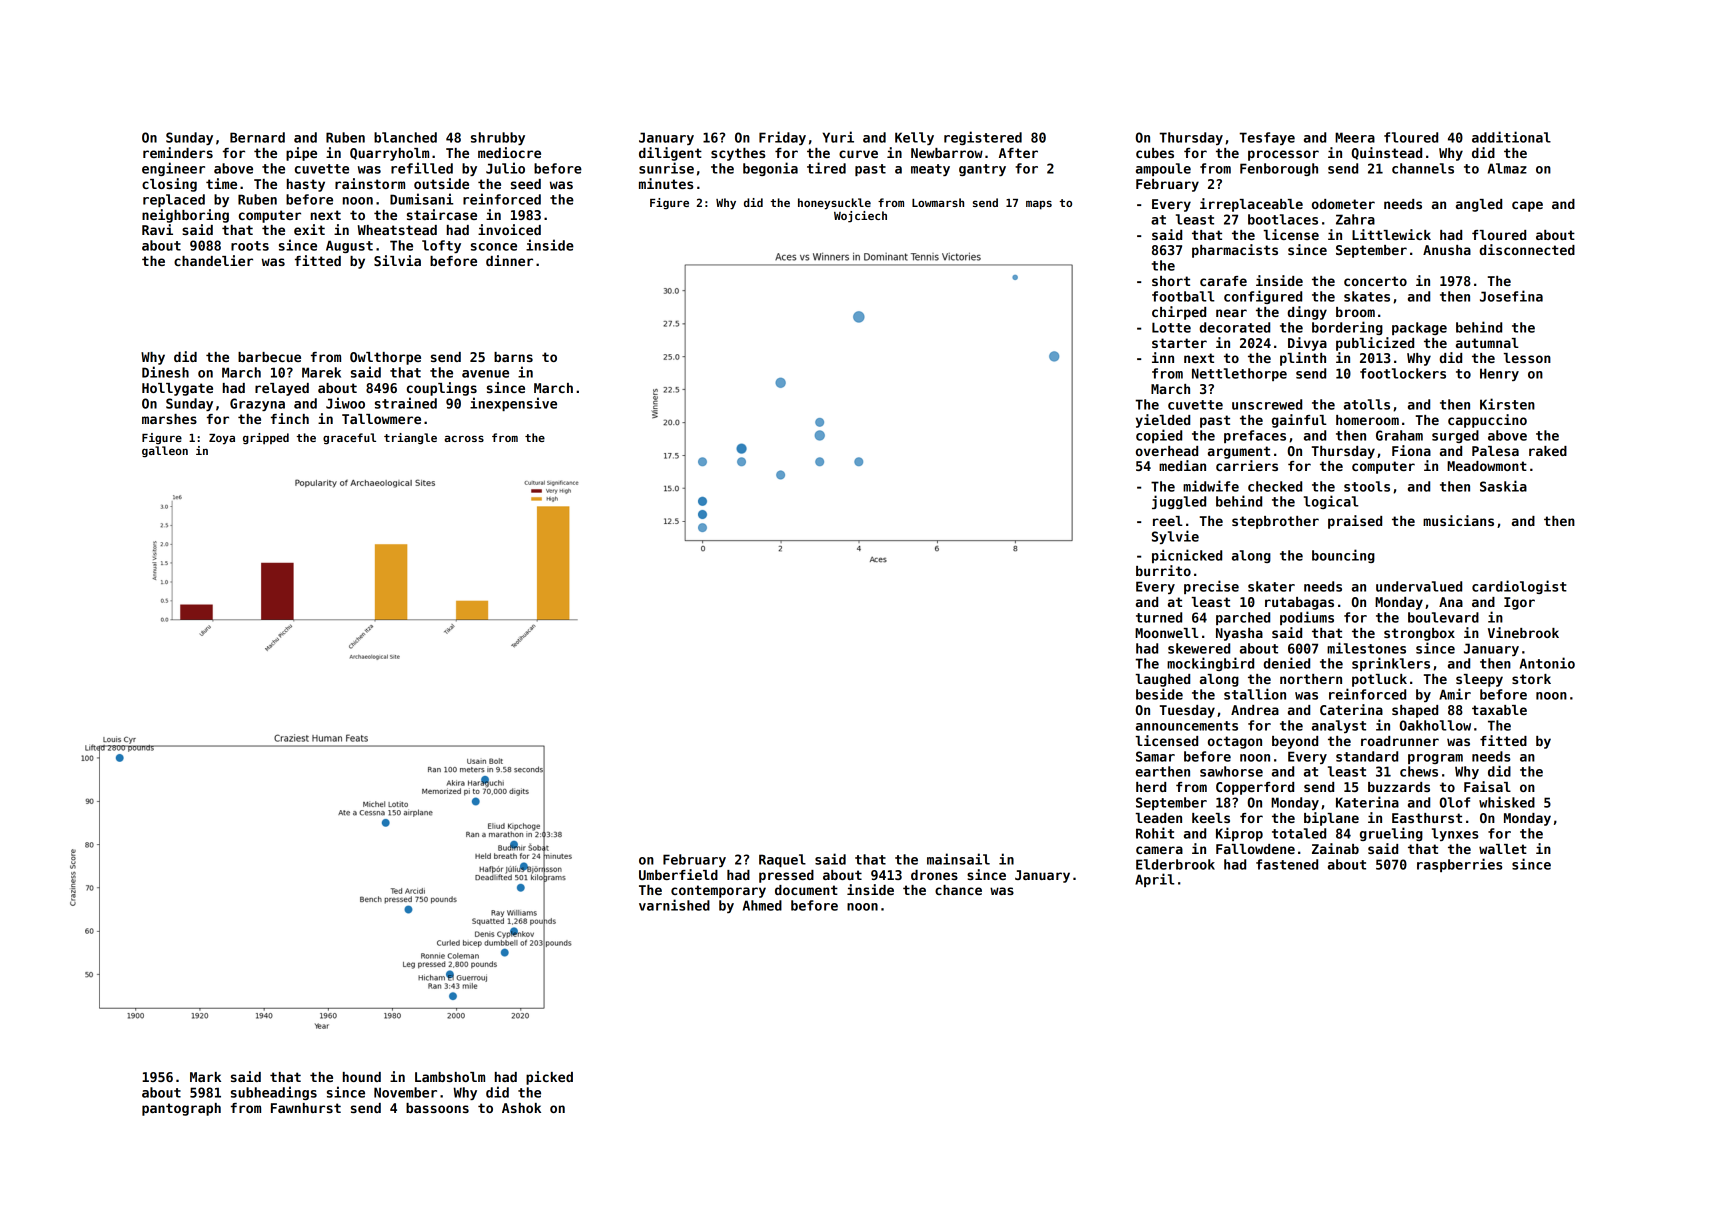 This screenshot has height=1218, width=1722. What do you see at coordinates (165, 452) in the screenshot?
I see `galleon` at bounding box center [165, 452].
